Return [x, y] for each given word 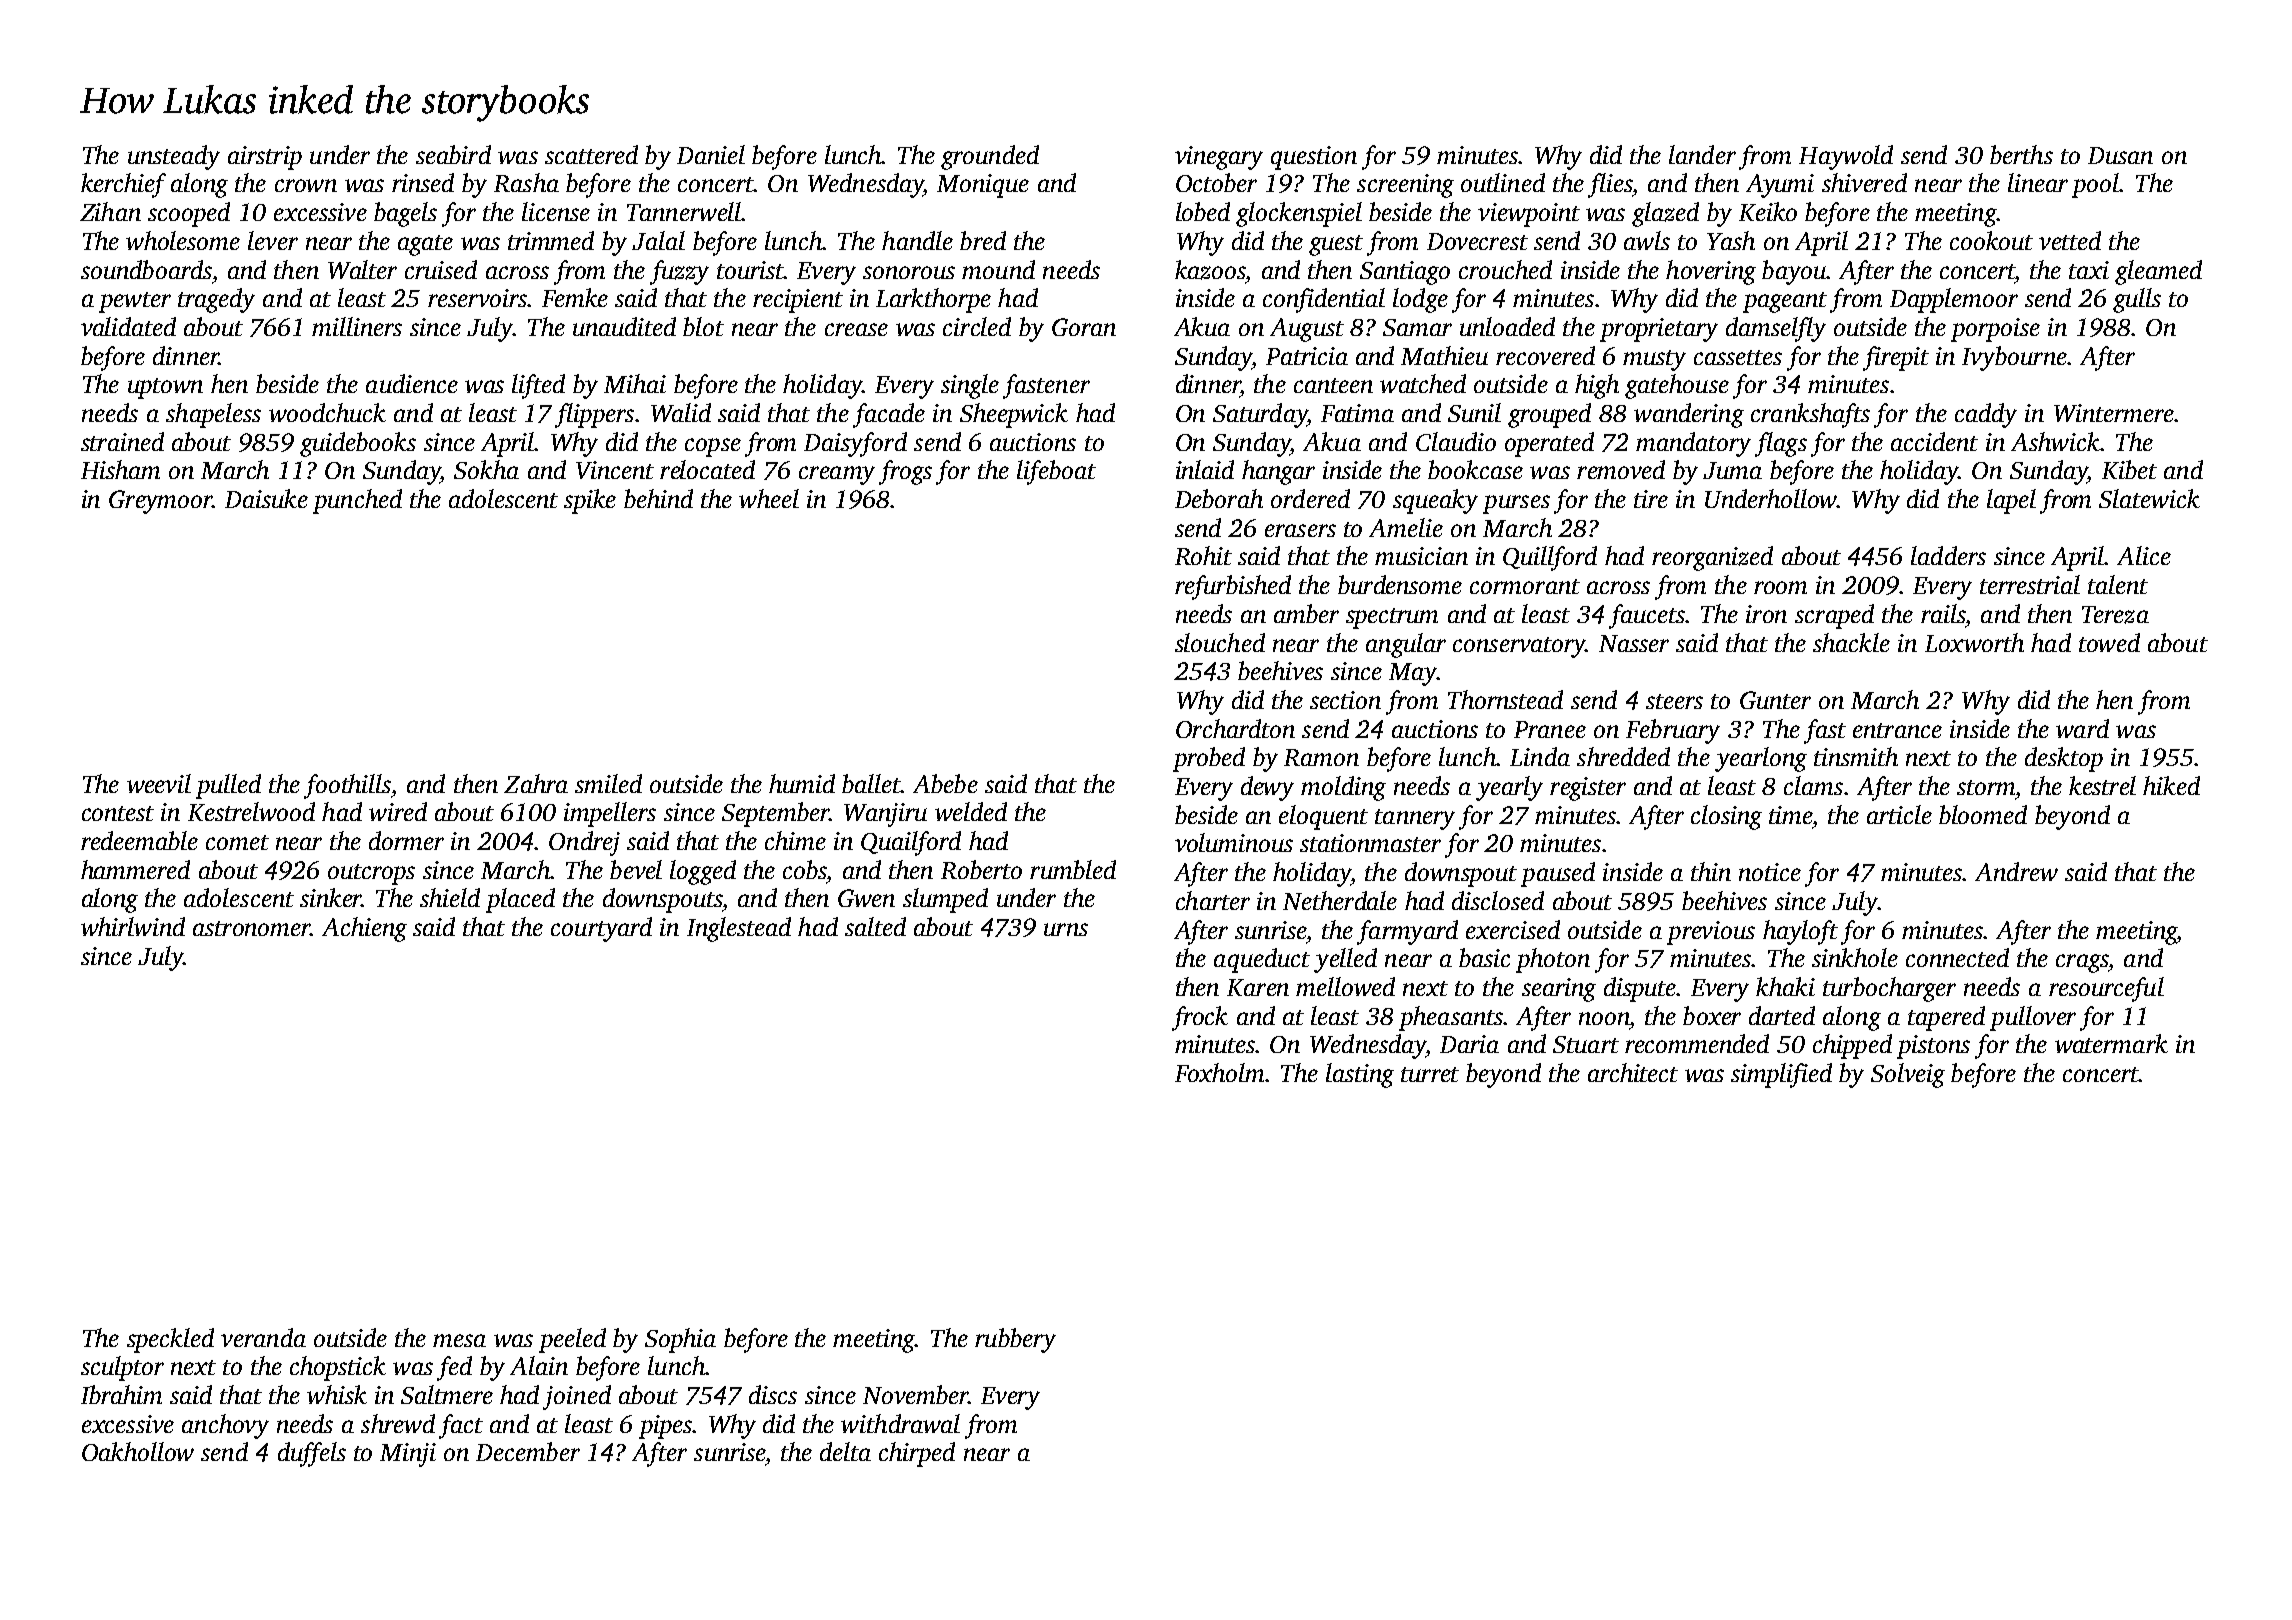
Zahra [536, 783]
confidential [1324, 300]
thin [1711, 871]
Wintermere [2114, 413]
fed [454, 1368]
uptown [165, 388]
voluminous [1234, 842]
